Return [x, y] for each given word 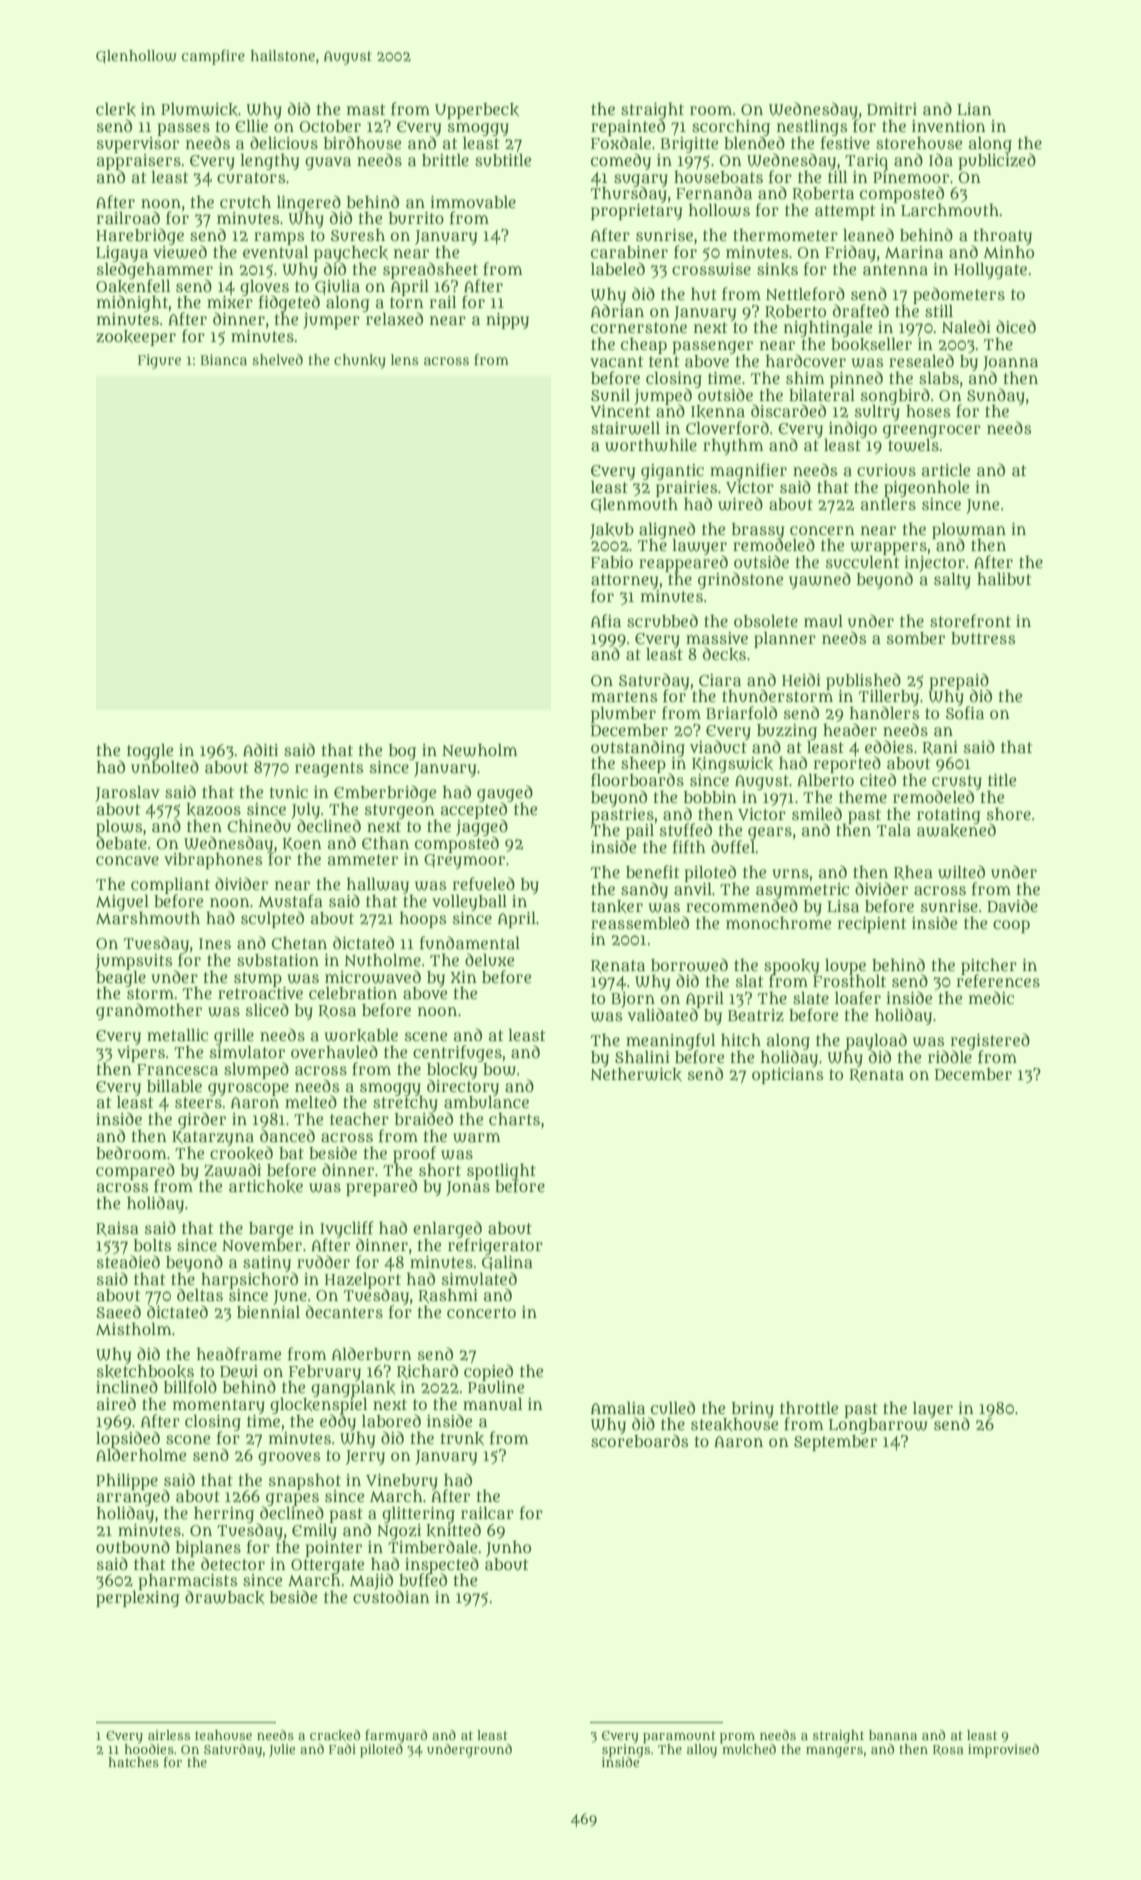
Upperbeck [477, 111]
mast [366, 109]
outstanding [638, 748]
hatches [133, 1762]
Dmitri [892, 109]
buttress [983, 638]
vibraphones [213, 861]
